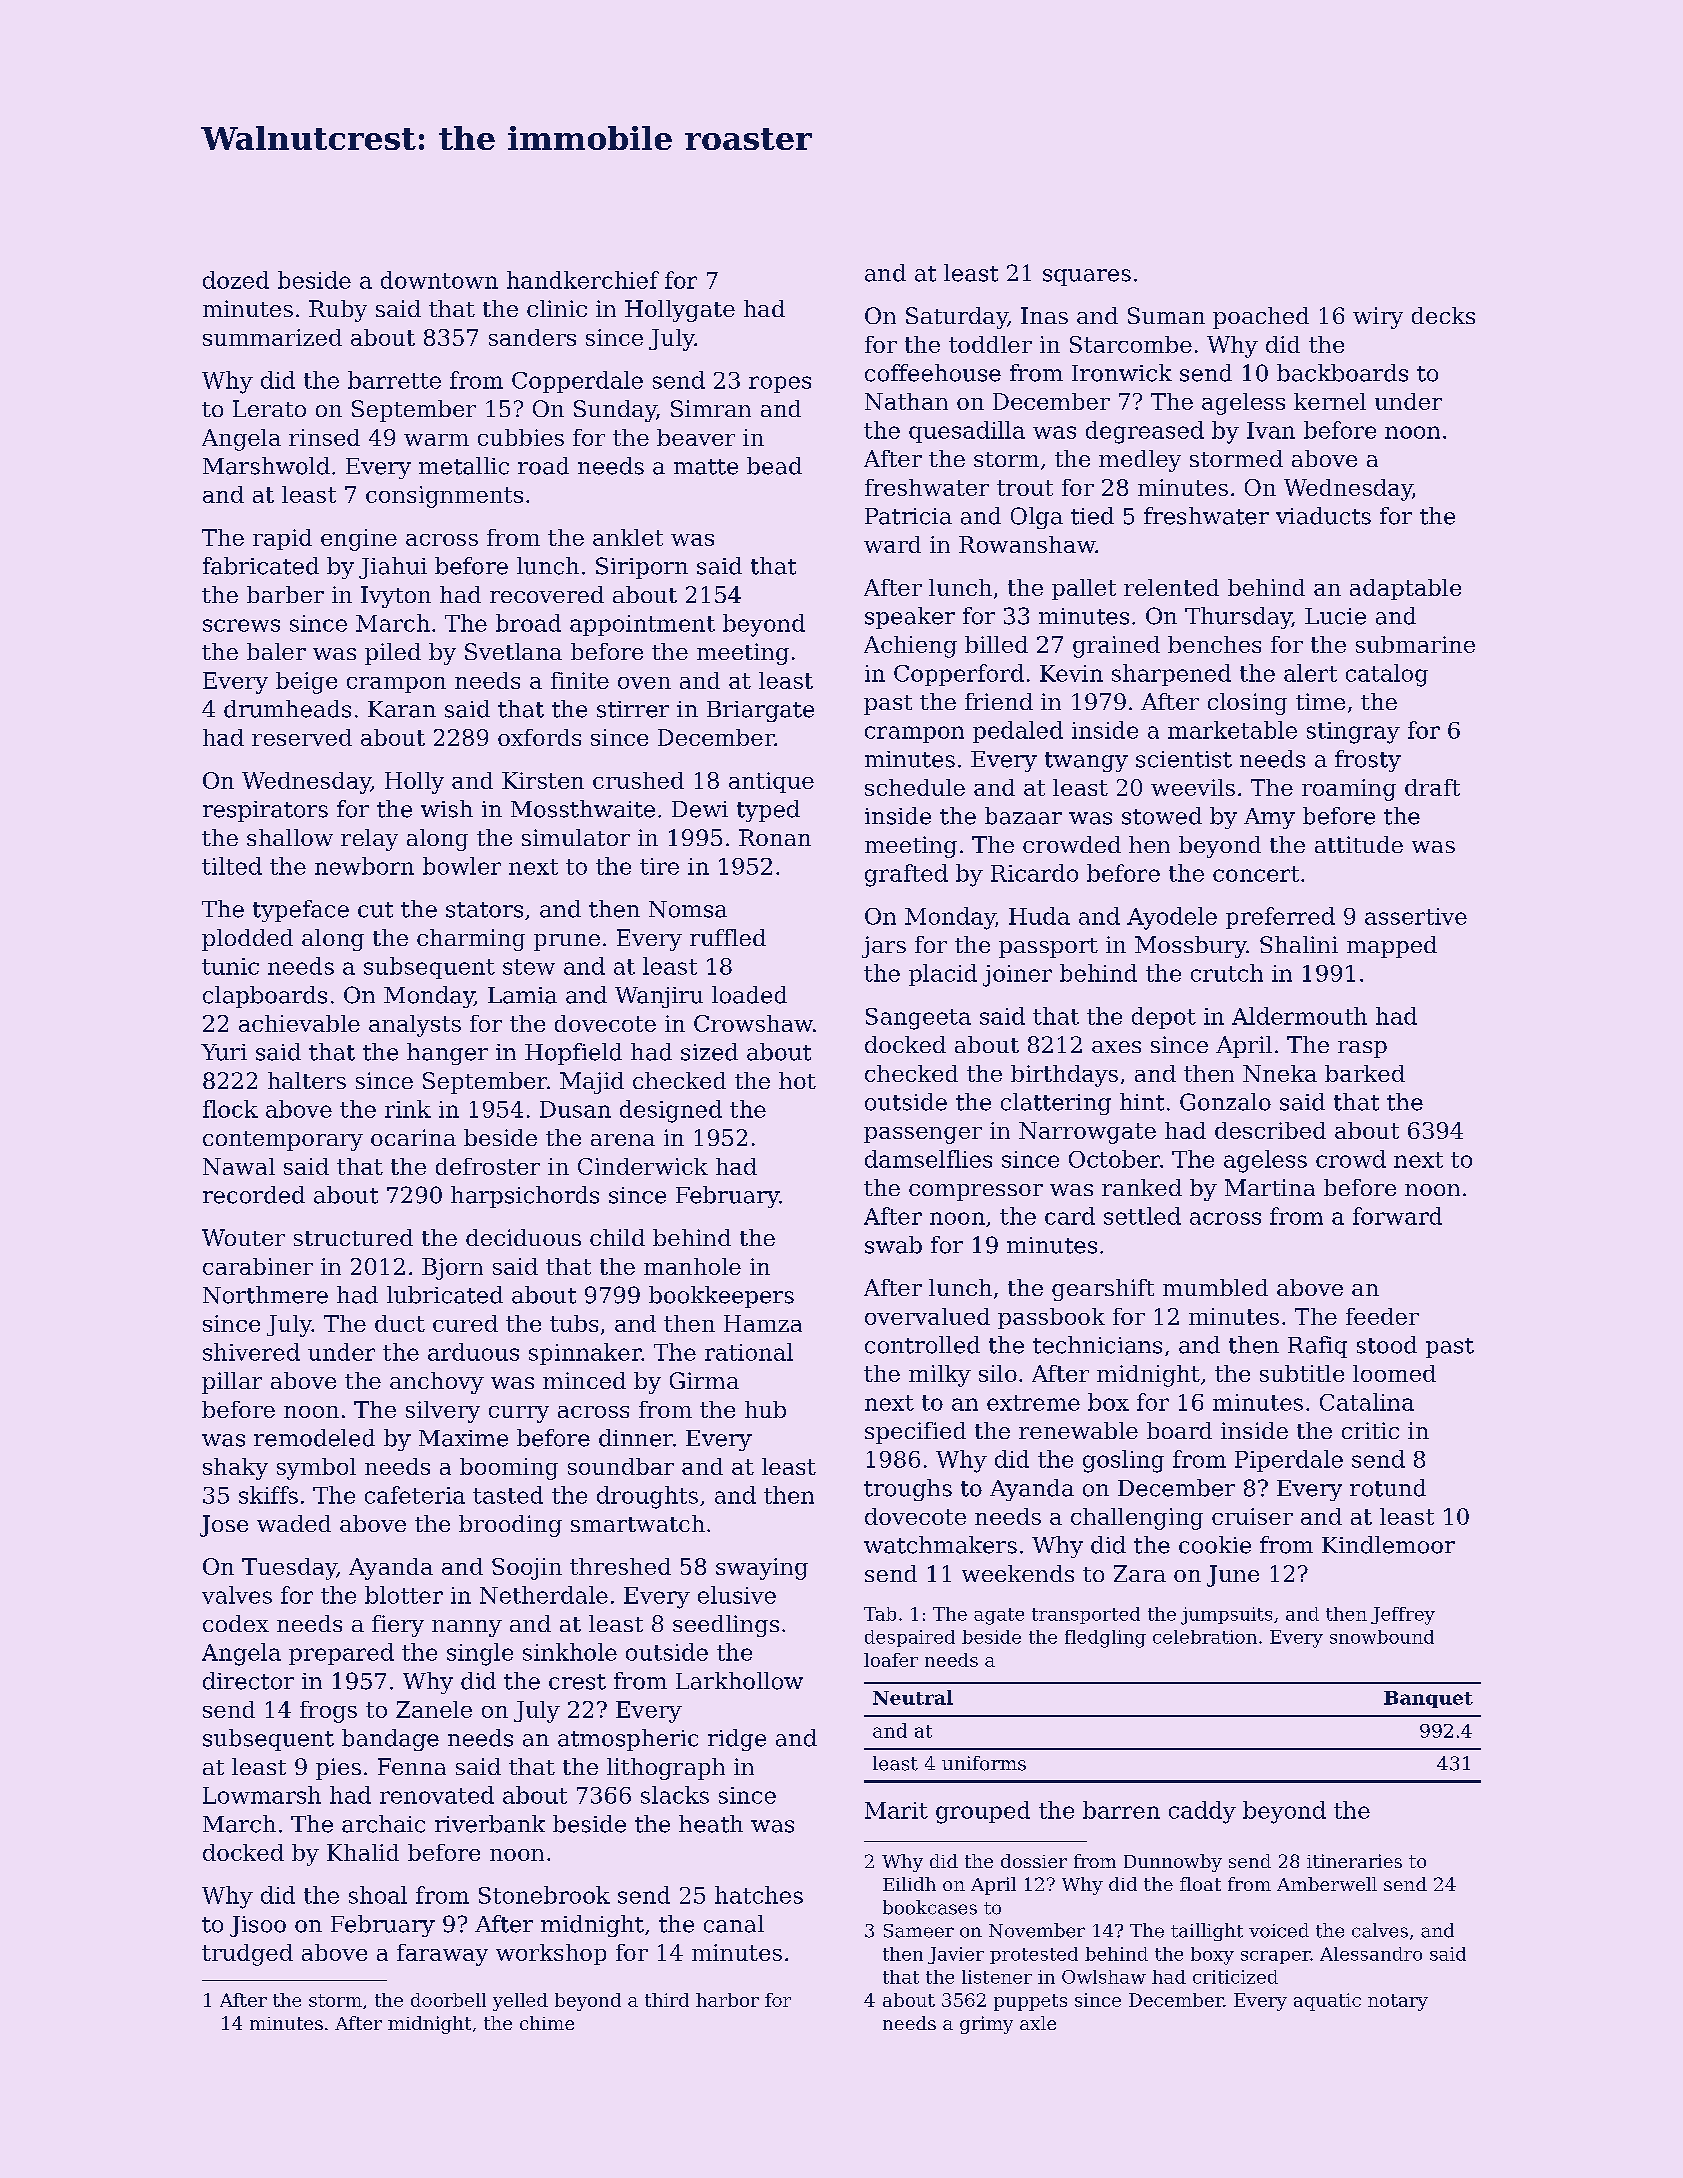  What do you see at coordinates (306, 683) in the page?
I see `beige` at bounding box center [306, 683].
